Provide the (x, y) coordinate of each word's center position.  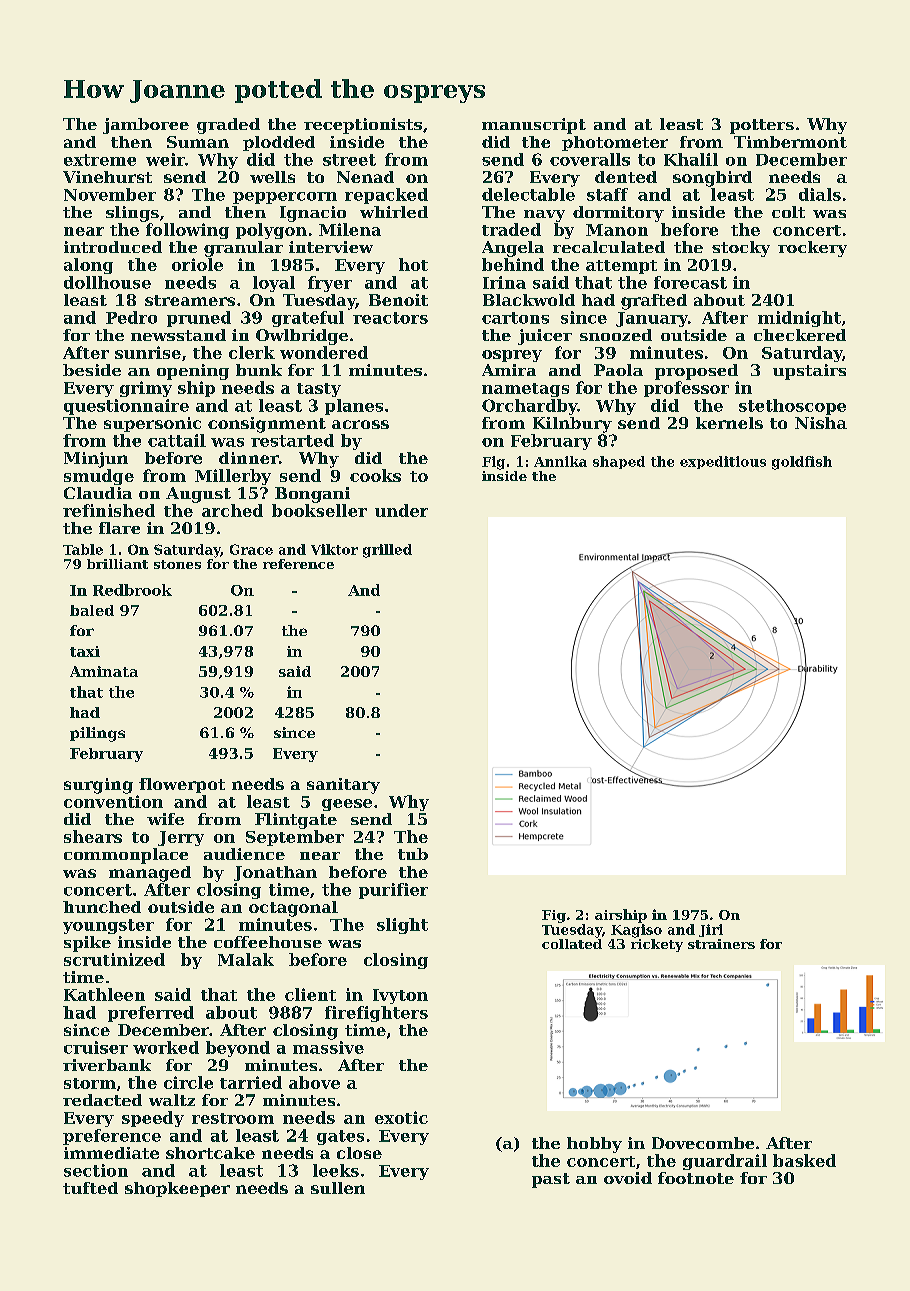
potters (762, 126)
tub (413, 854)
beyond (238, 1049)
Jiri (711, 930)
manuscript (534, 126)
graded (228, 126)
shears (93, 836)
